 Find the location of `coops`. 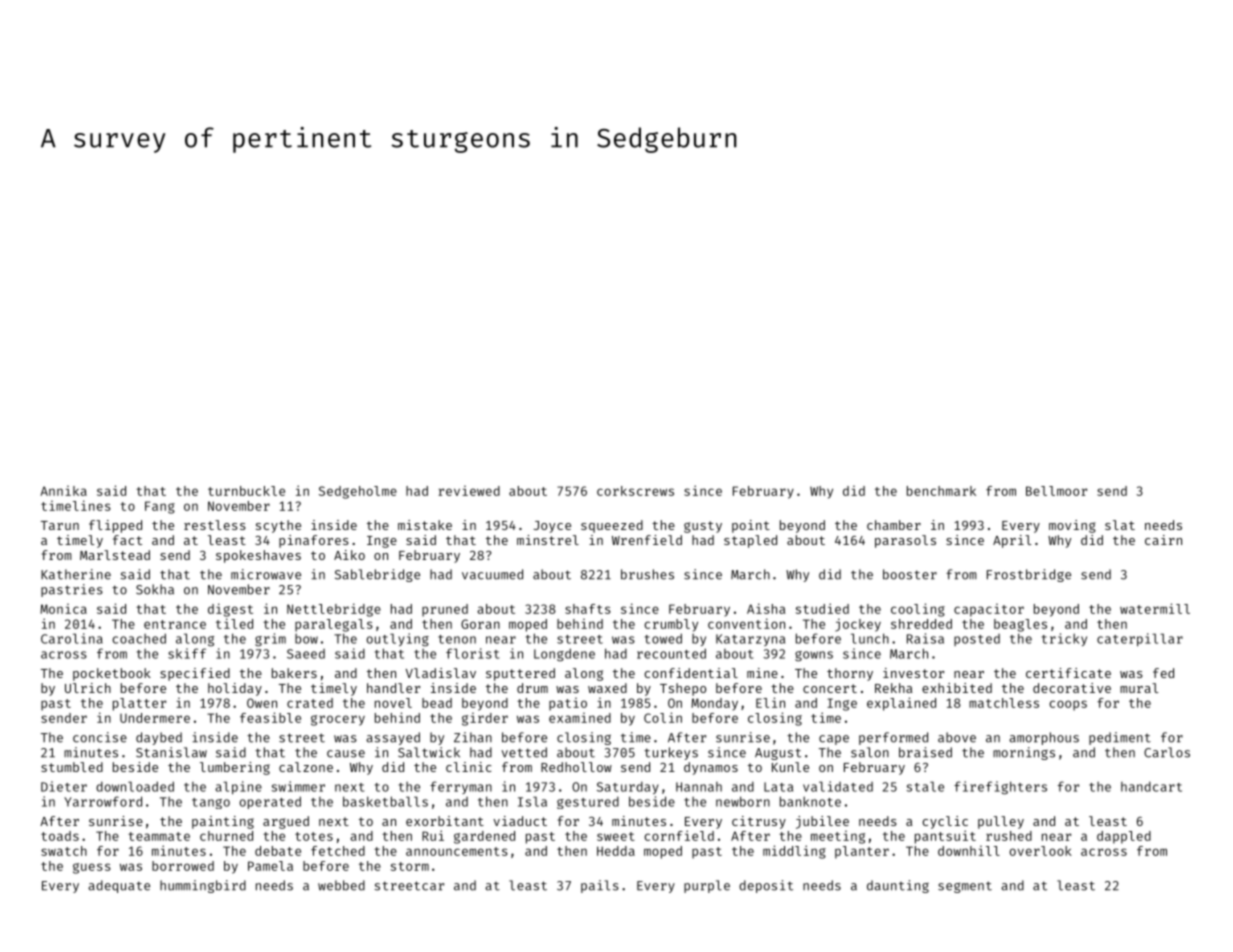

coops is located at coordinates (1068, 705).
